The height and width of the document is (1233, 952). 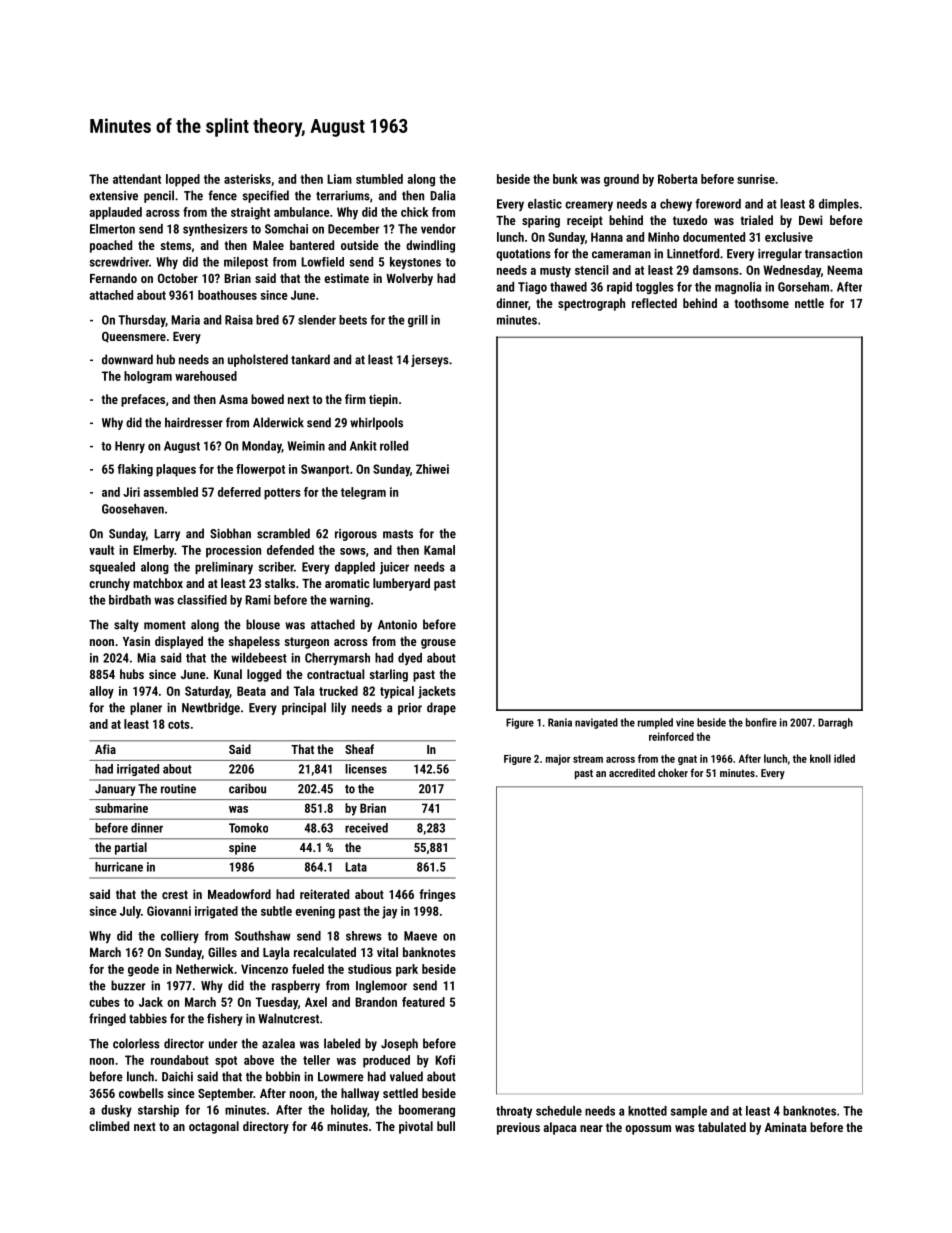 I want to click on Wednesday, so click(x=792, y=271).
